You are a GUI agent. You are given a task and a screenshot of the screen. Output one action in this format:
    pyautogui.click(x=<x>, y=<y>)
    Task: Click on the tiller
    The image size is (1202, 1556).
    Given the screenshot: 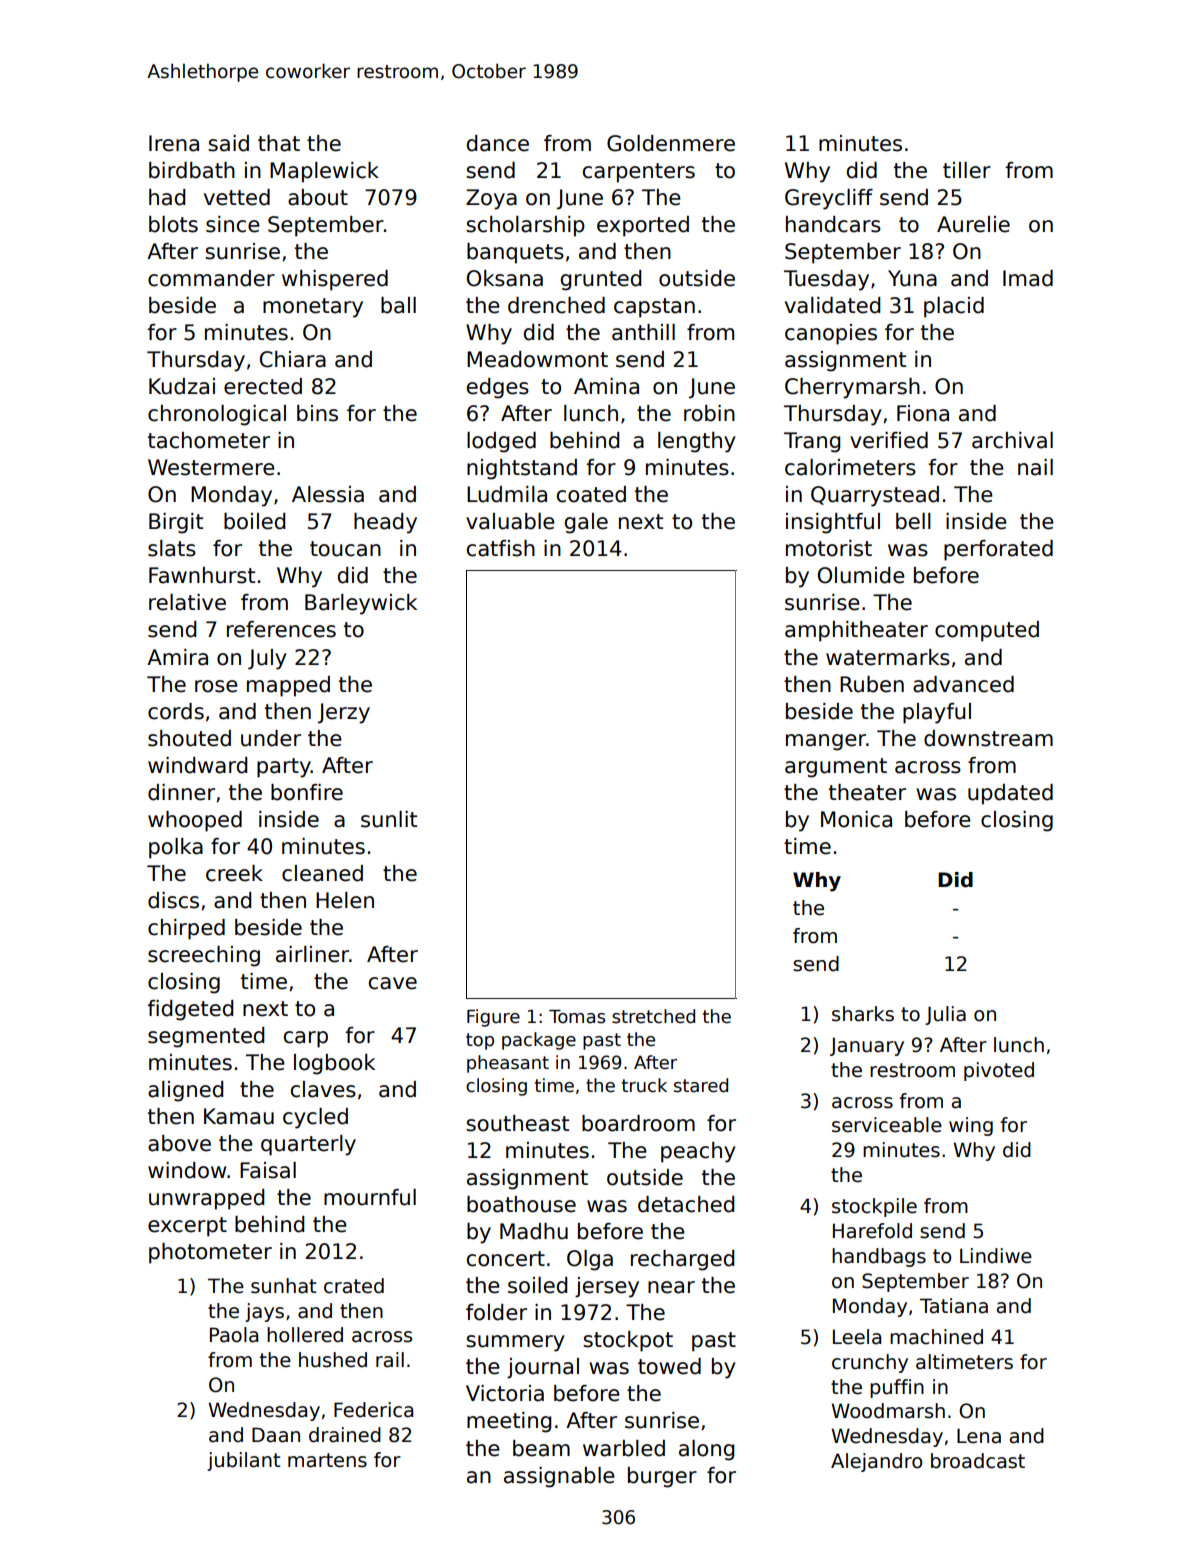 What is the action you would take?
    pyautogui.click(x=967, y=170)
